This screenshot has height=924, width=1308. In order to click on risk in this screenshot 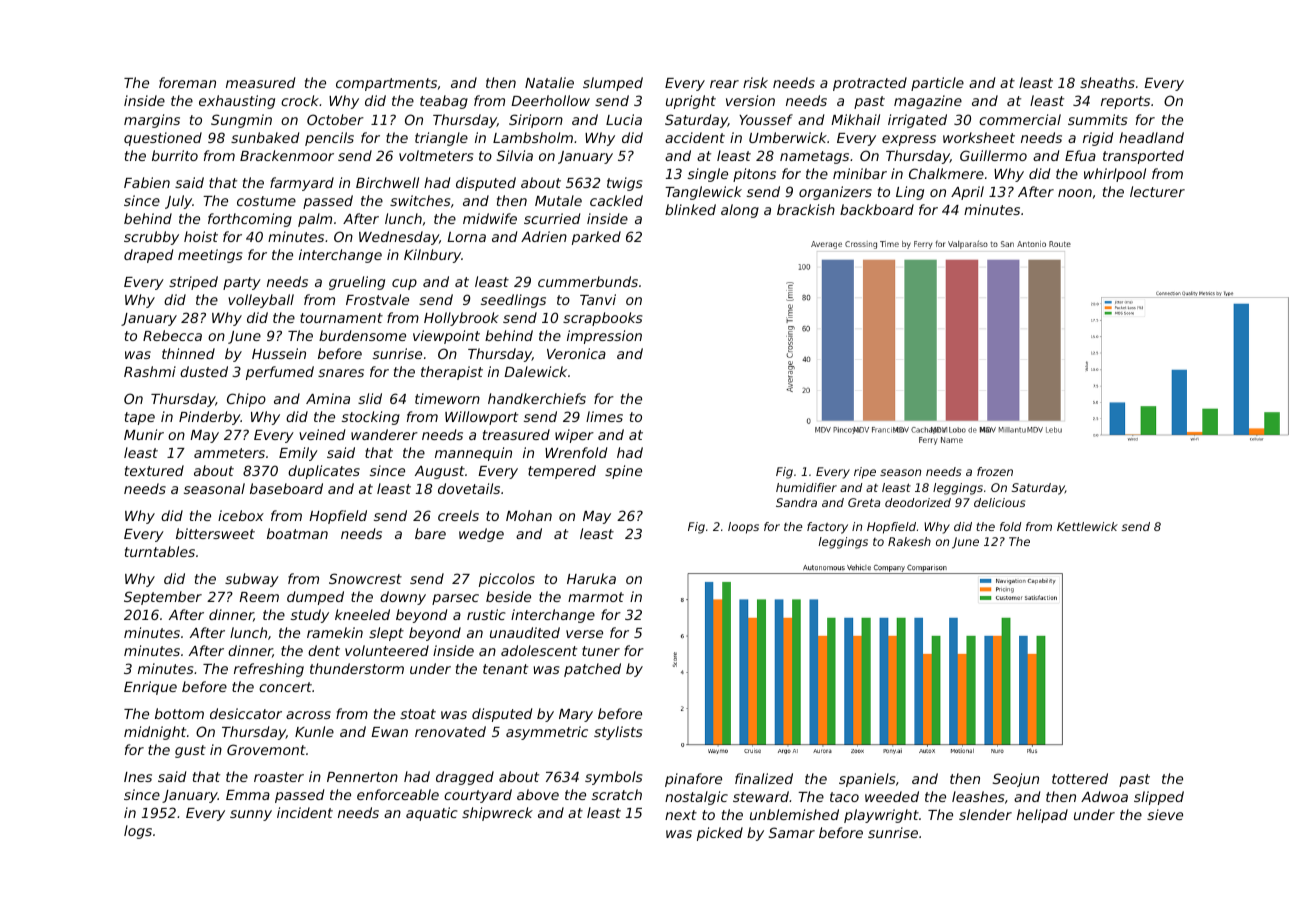, I will do `click(755, 82)`.
